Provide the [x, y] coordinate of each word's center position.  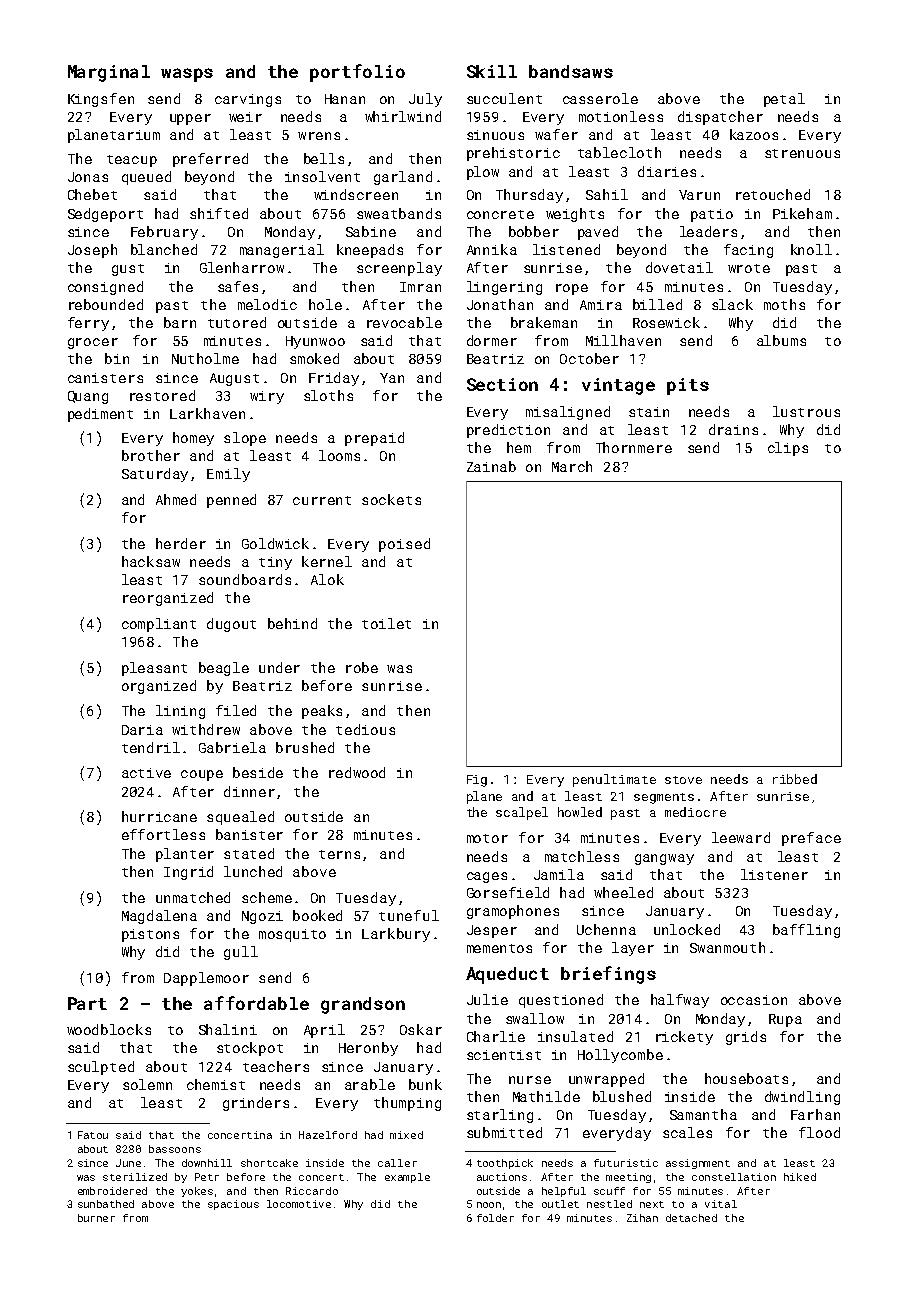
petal [784, 100]
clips [788, 449]
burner [96, 1218]
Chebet [92, 194]
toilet [386, 623]
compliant [159, 625]
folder [495, 1218]
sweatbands [399, 213]
